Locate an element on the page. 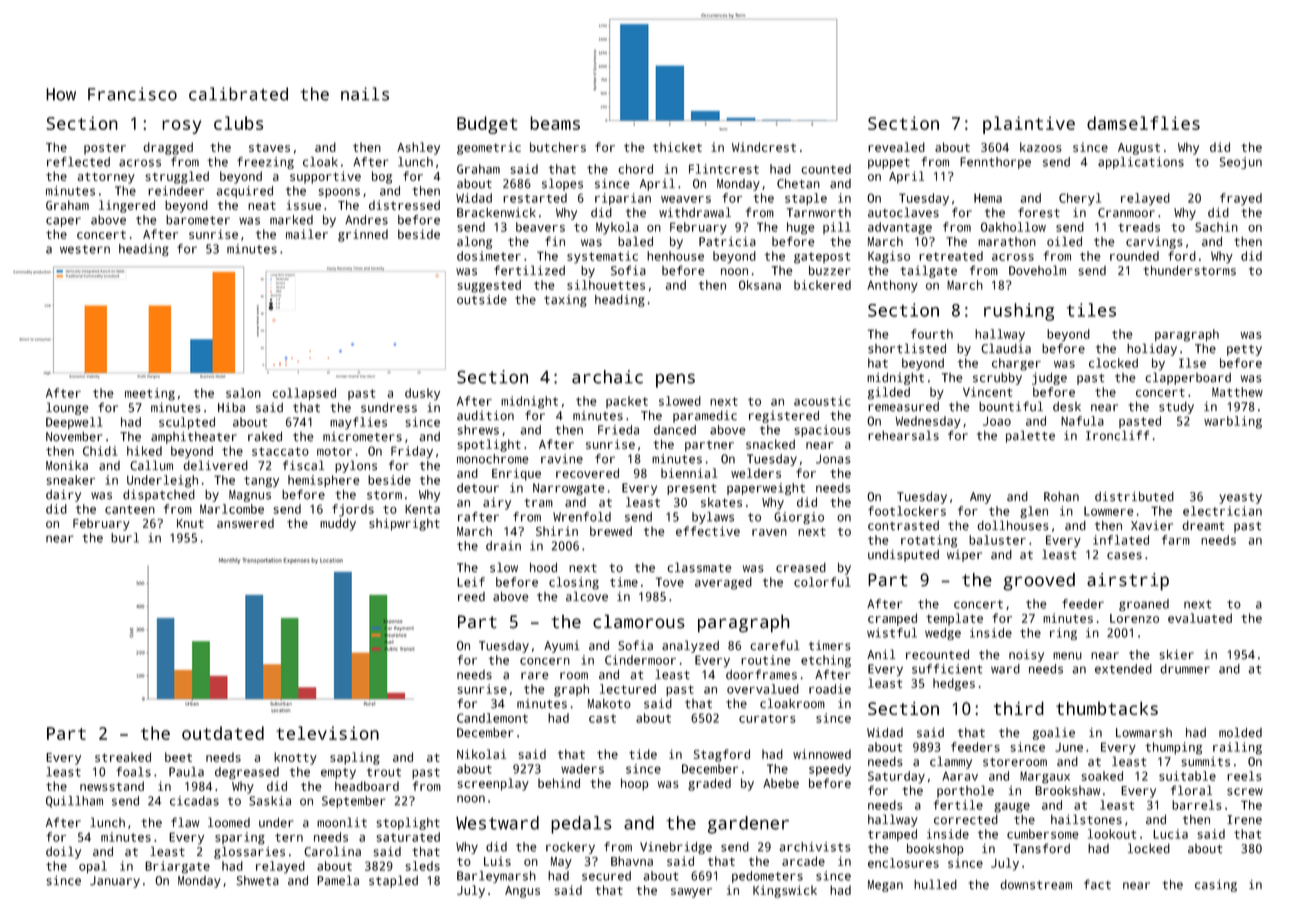  Makoto is located at coordinates (609, 704).
